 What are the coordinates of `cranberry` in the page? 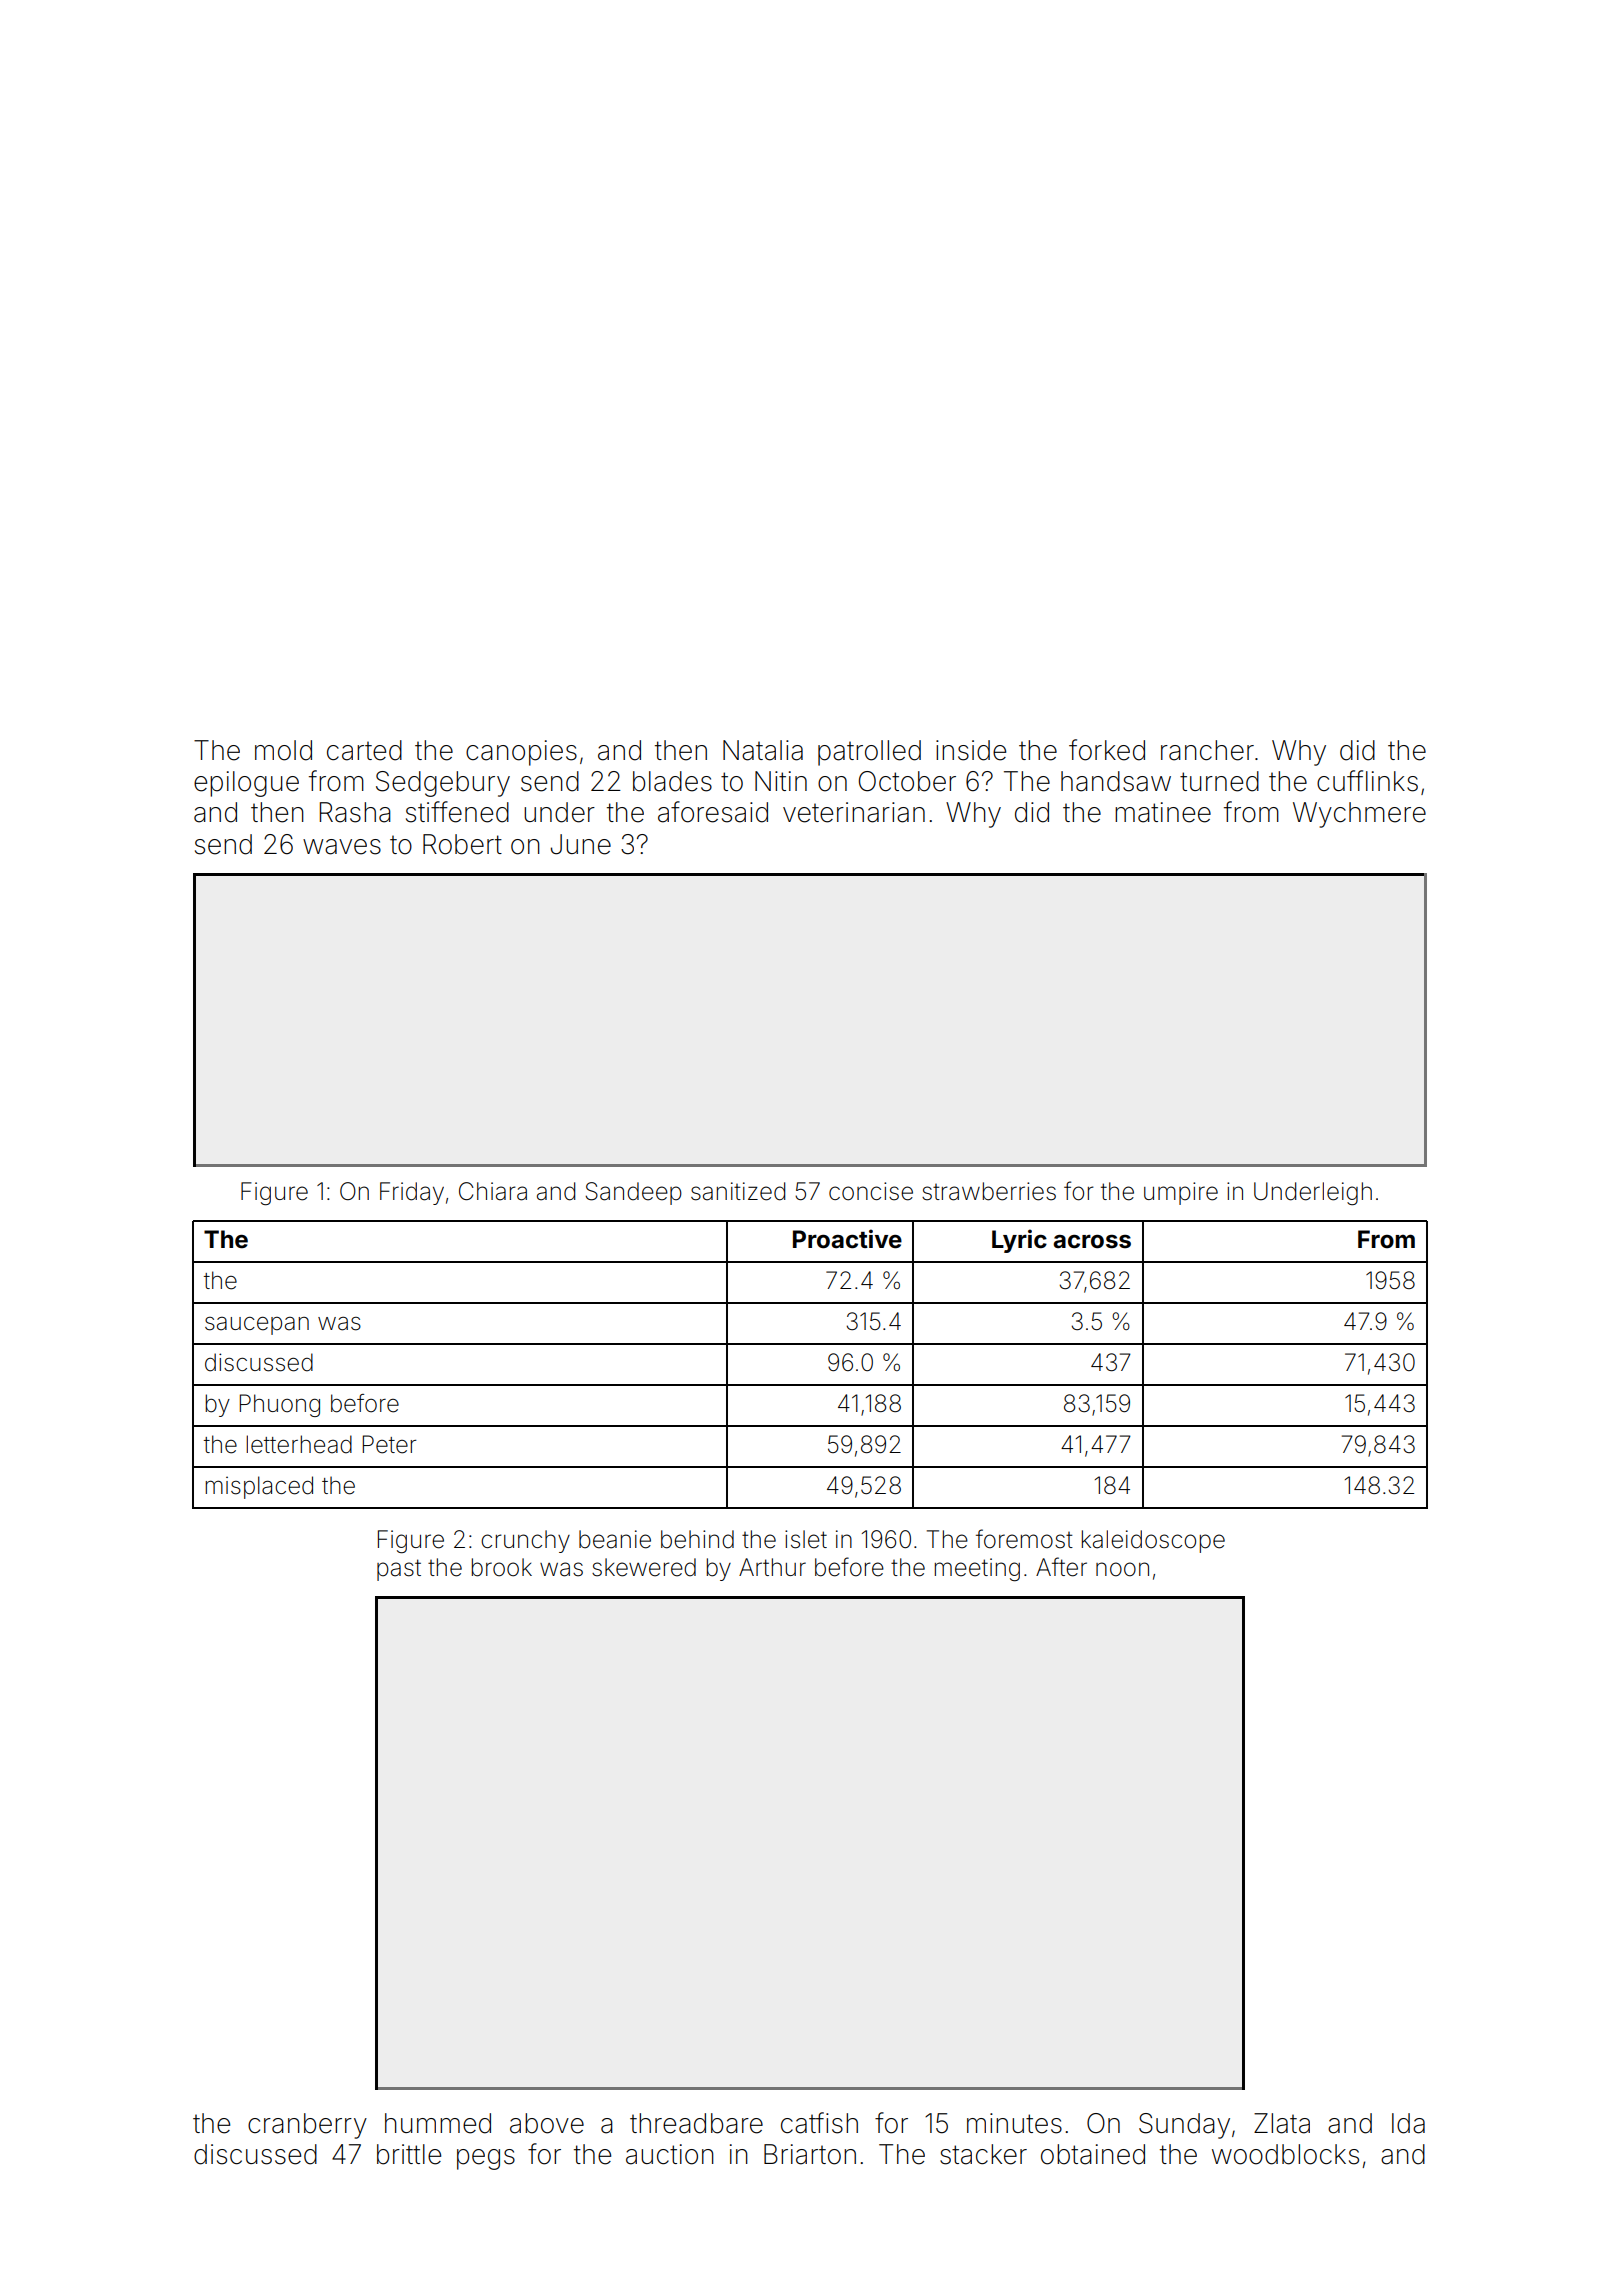 It's located at (307, 2126).
